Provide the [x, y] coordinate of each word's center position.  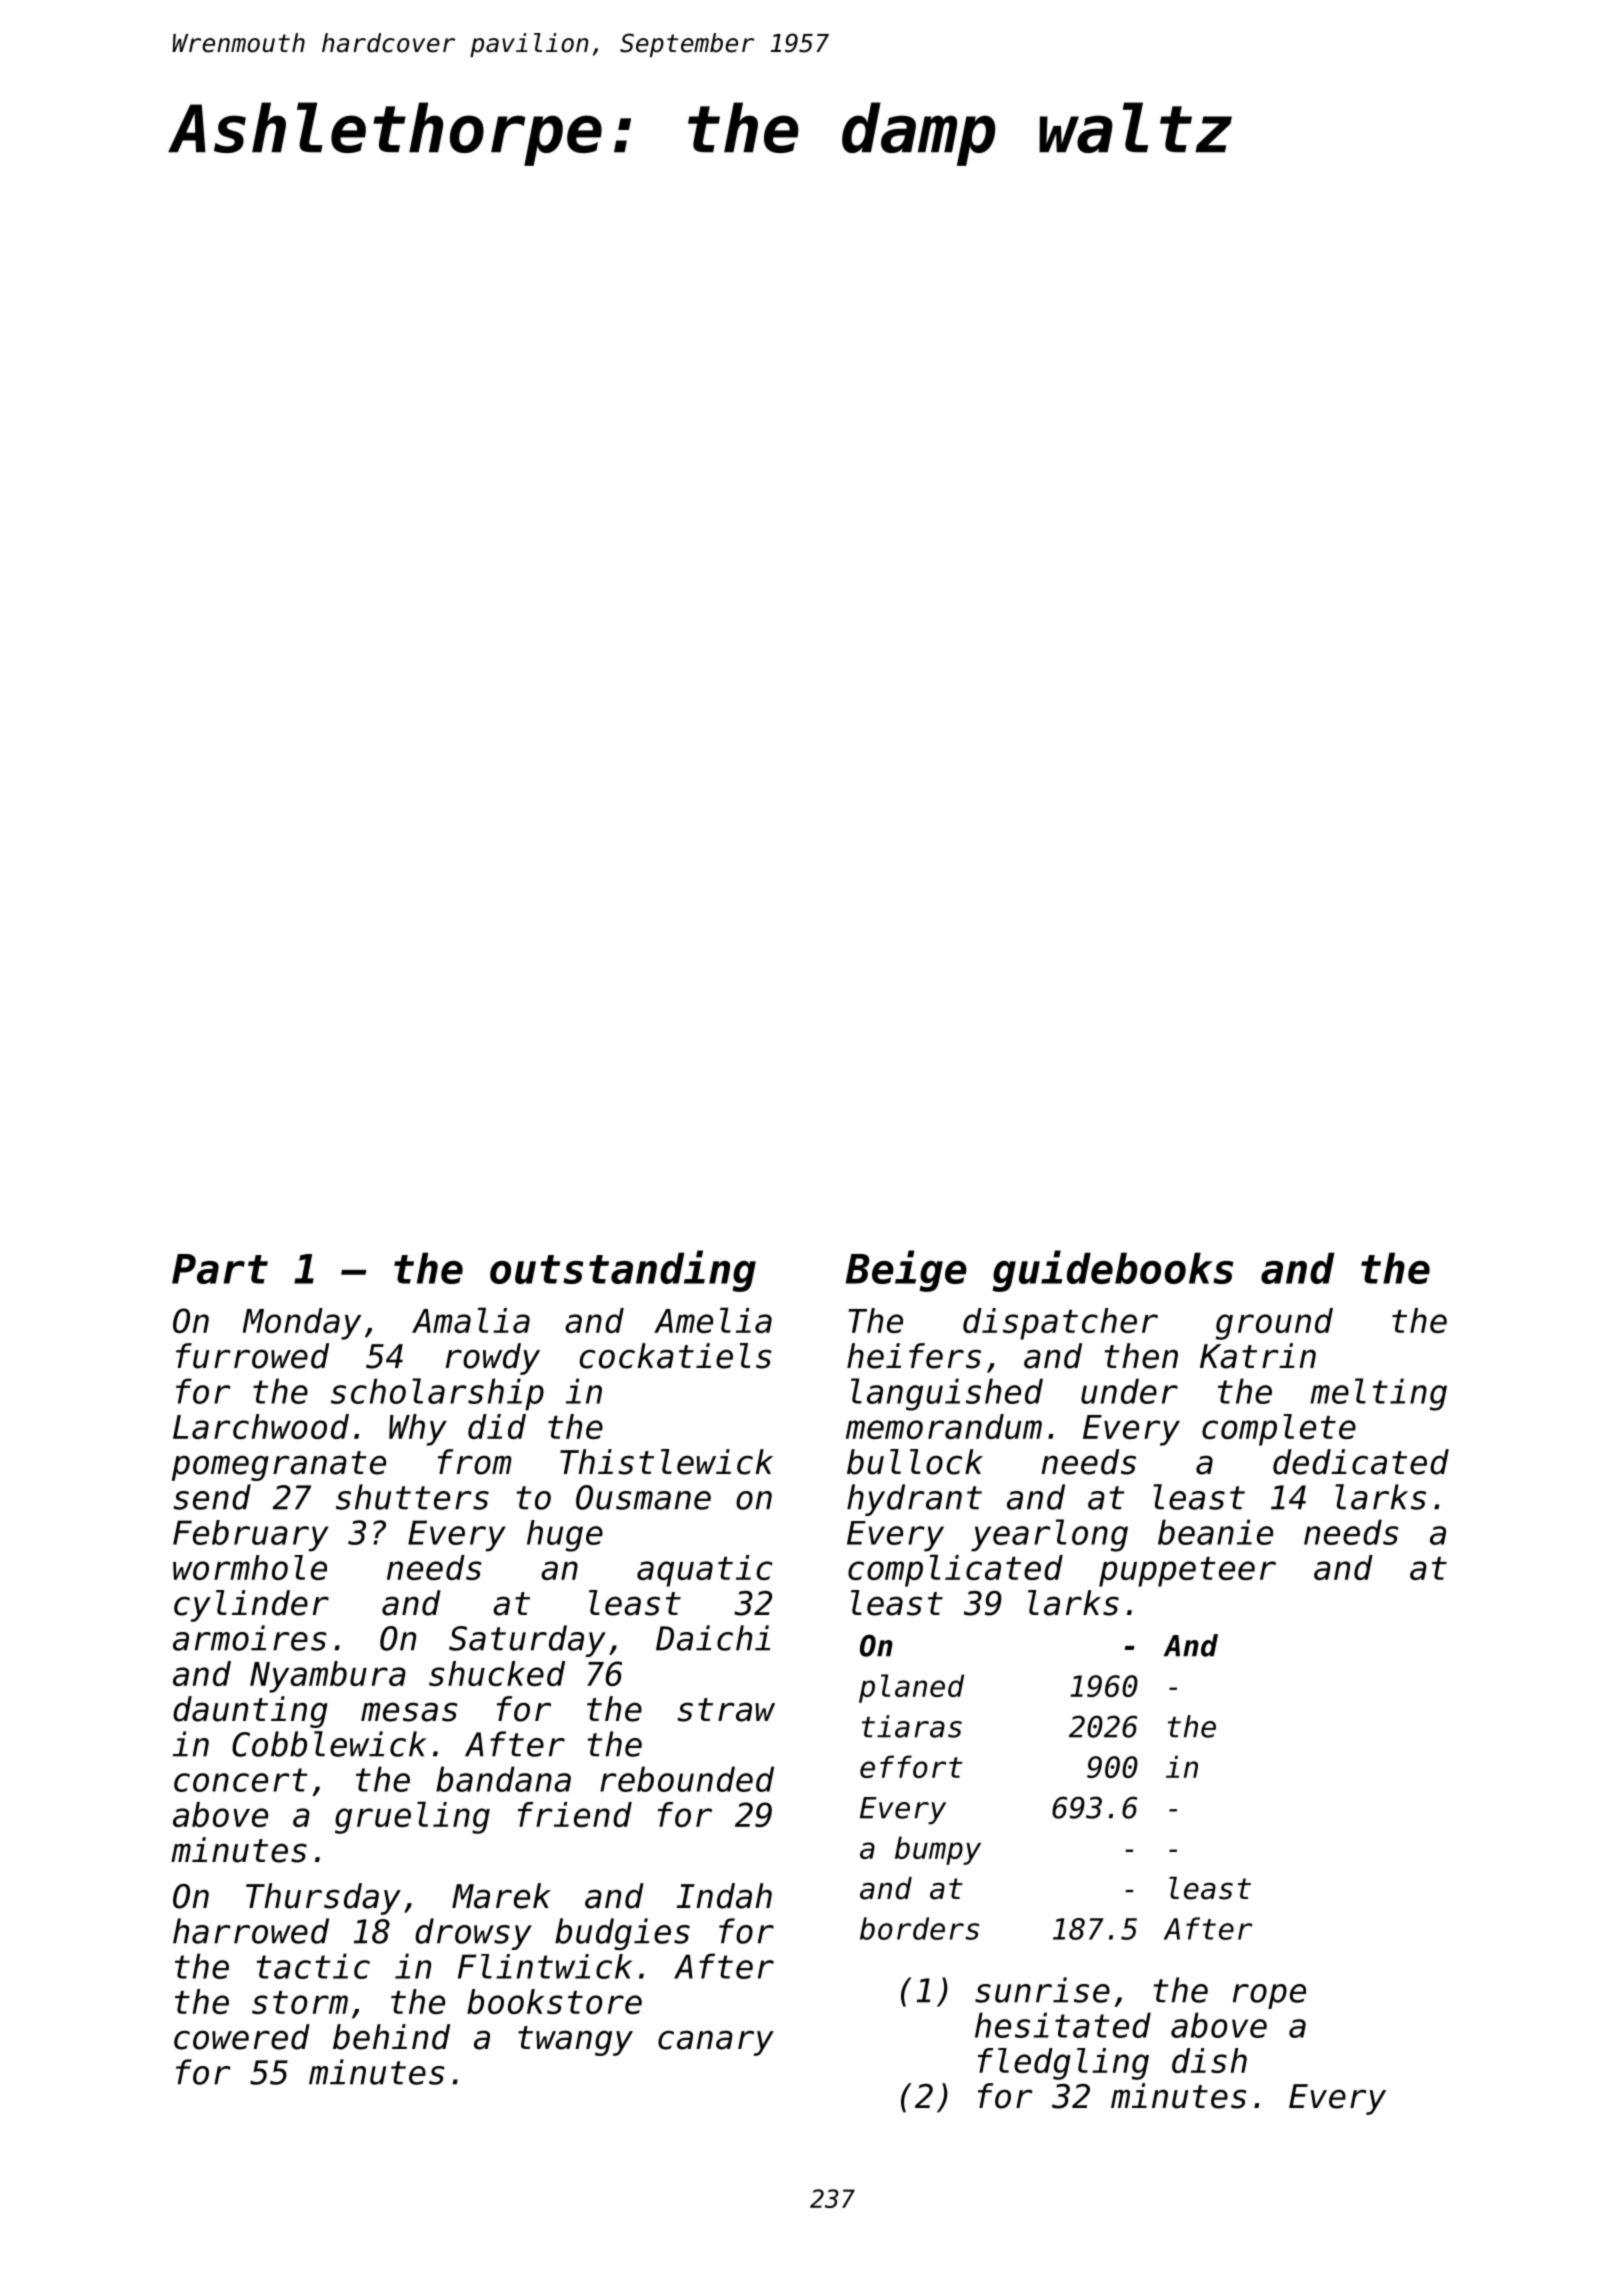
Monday [302, 1324]
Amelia [713, 1320]
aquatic [704, 1571]
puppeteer [1187, 1572]
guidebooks [1113, 1271]
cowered [242, 2037]
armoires [250, 1638]
